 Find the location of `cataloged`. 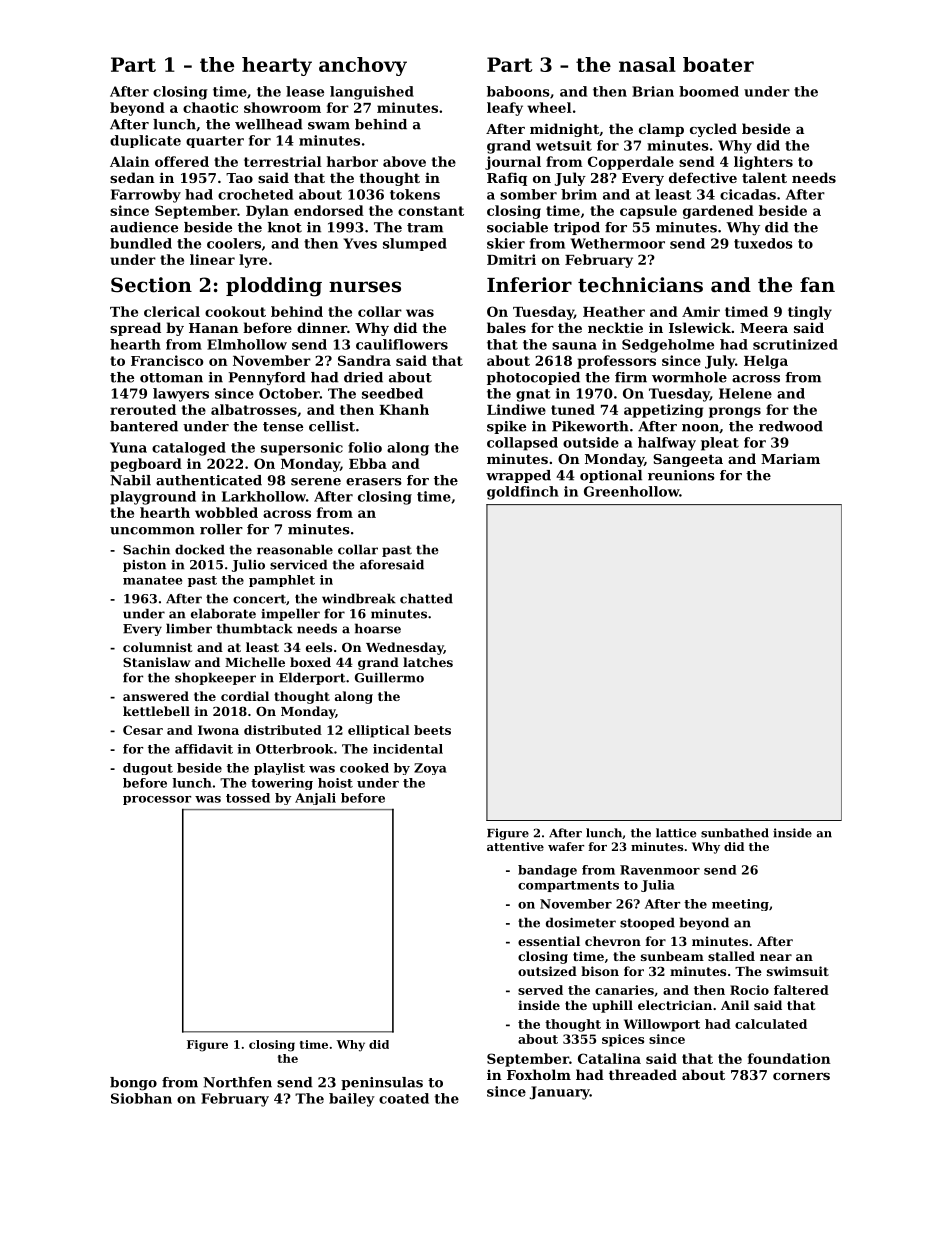

cataloged is located at coordinates (189, 449).
